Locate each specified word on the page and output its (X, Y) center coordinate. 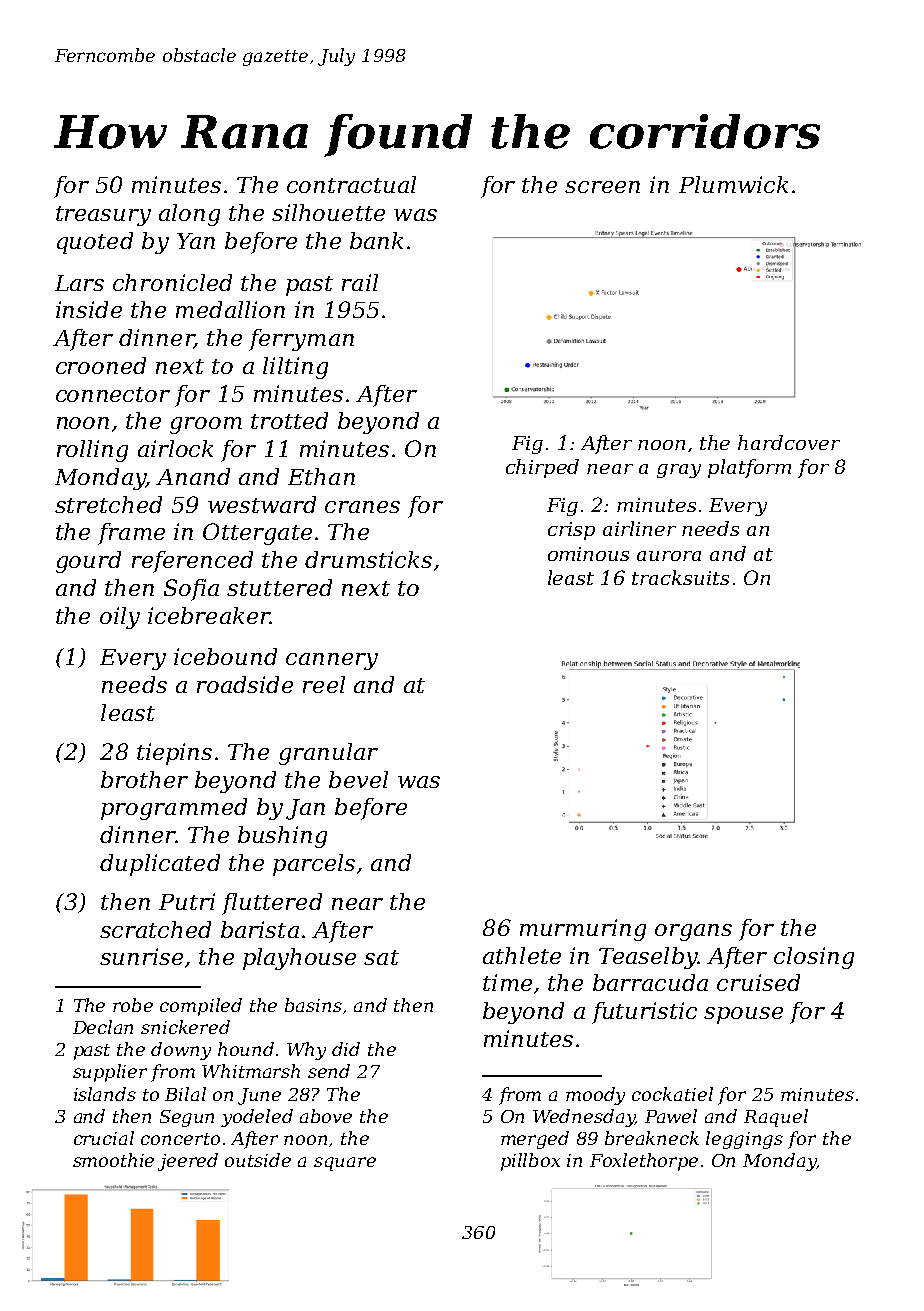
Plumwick (733, 184)
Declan (103, 1027)
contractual (351, 184)
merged (535, 1140)
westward (262, 504)
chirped (542, 468)
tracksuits (680, 577)
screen (602, 187)
